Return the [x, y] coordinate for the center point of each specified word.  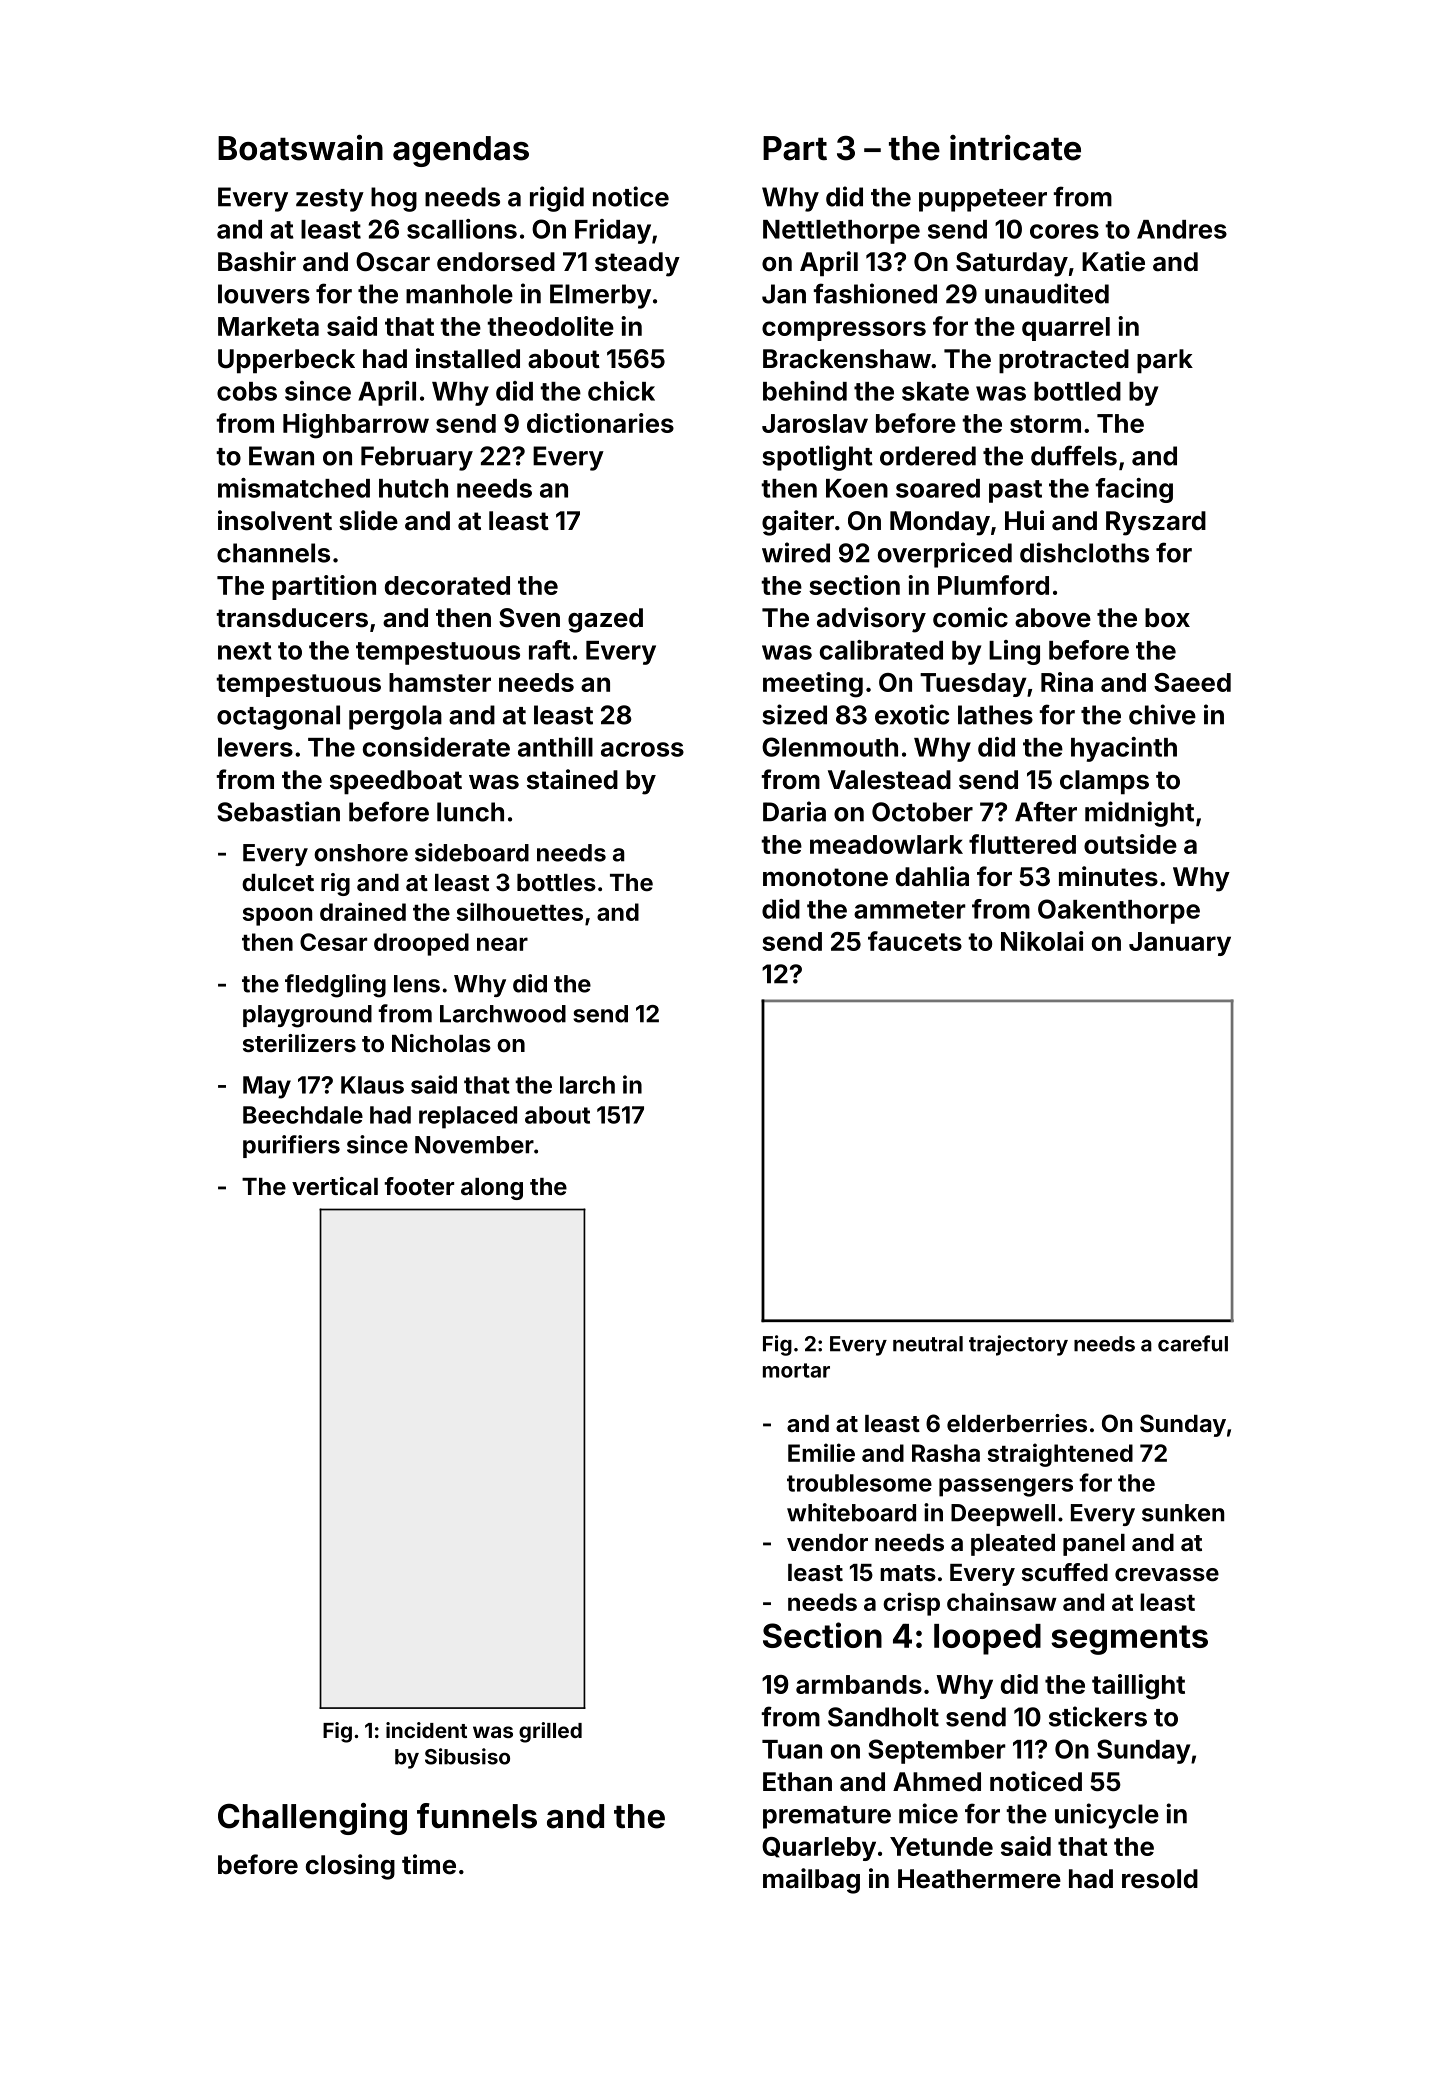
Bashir [257, 261]
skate [935, 391]
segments [1129, 1640]
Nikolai [1042, 941]
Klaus [372, 1085]
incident [426, 1730]
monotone [825, 877]
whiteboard [851, 1512]
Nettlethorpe [841, 232]
